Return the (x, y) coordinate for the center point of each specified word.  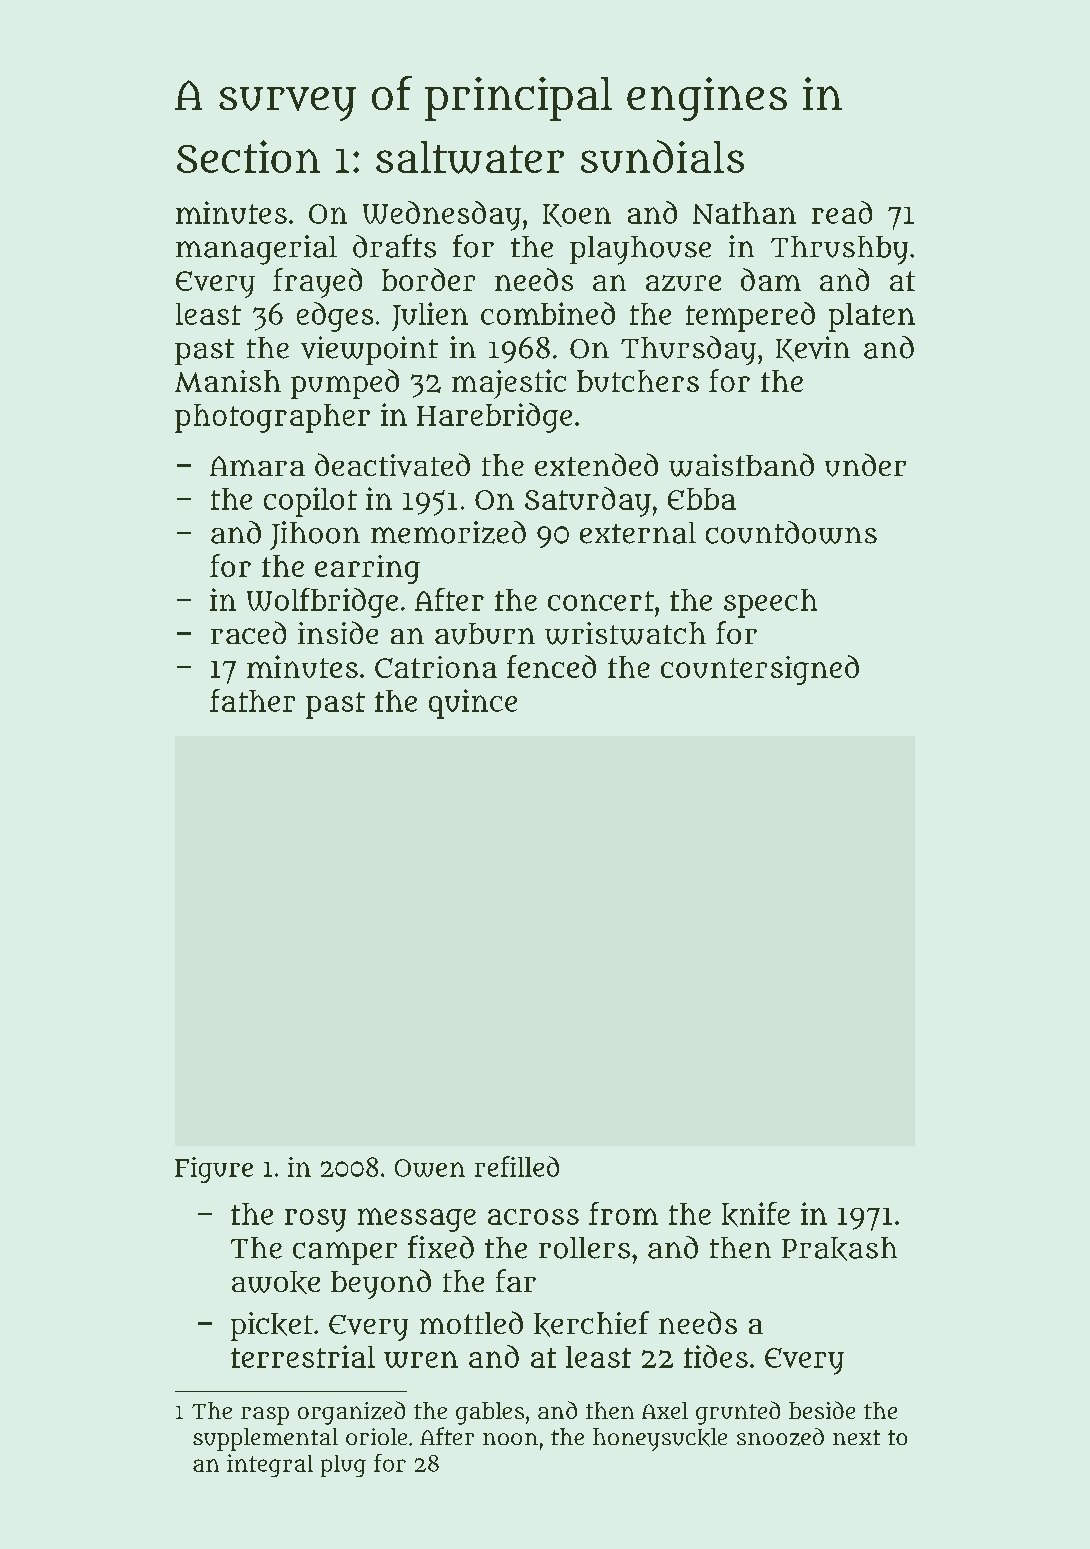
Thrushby (839, 250)
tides (716, 1356)
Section (248, 156)
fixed (441, 1247)
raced (248, 632)
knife (756, 1214)
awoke (276, 1282)
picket (272, 1326)
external (638, 533)
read (842, 212)
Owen (430, 1168)
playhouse (640, 250)
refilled (517, 1166)
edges (335, 317)
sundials (662, 156)
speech (770, 603)
